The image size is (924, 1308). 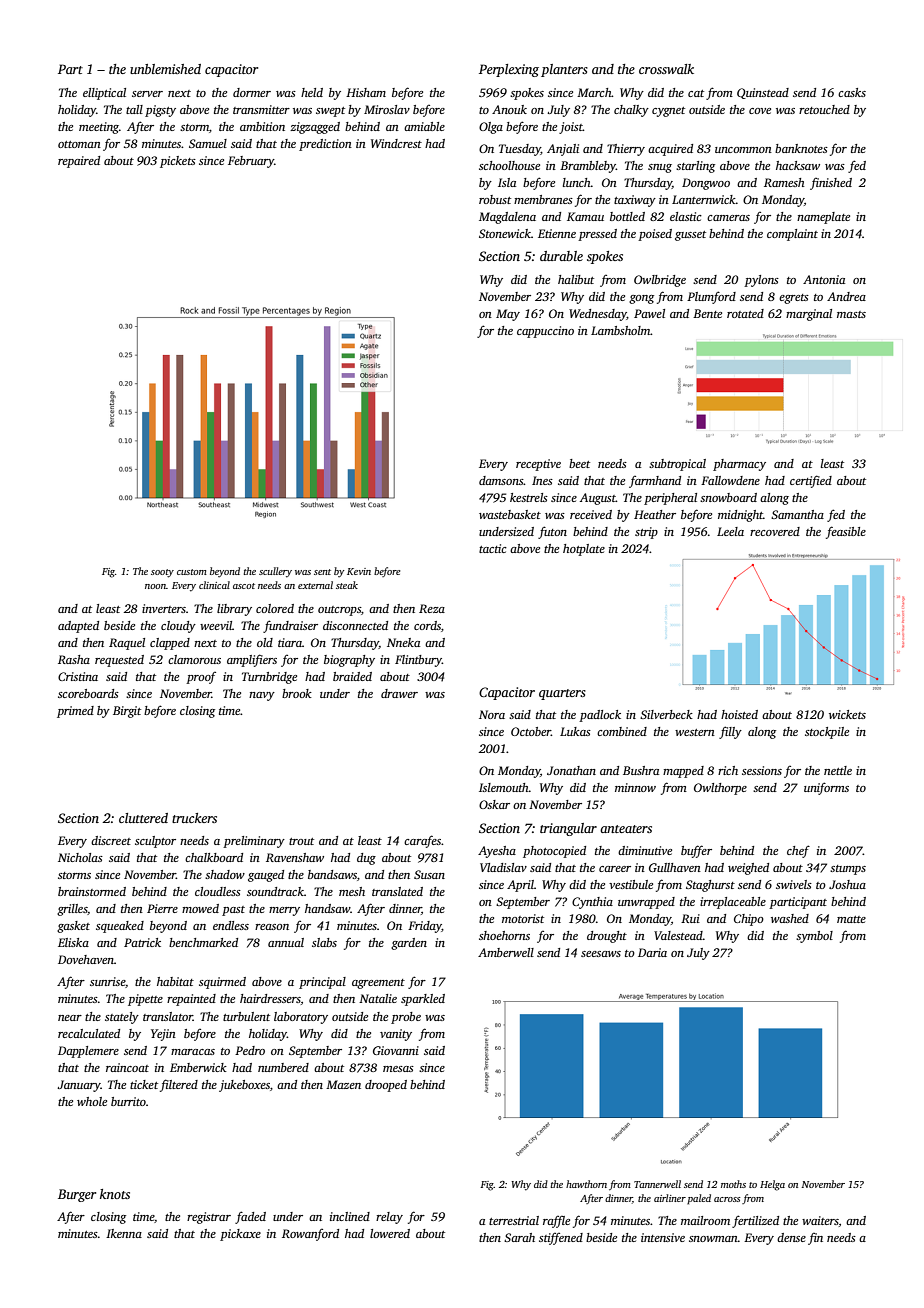 I want to click on hoisted, so click(x=739, y=714).
